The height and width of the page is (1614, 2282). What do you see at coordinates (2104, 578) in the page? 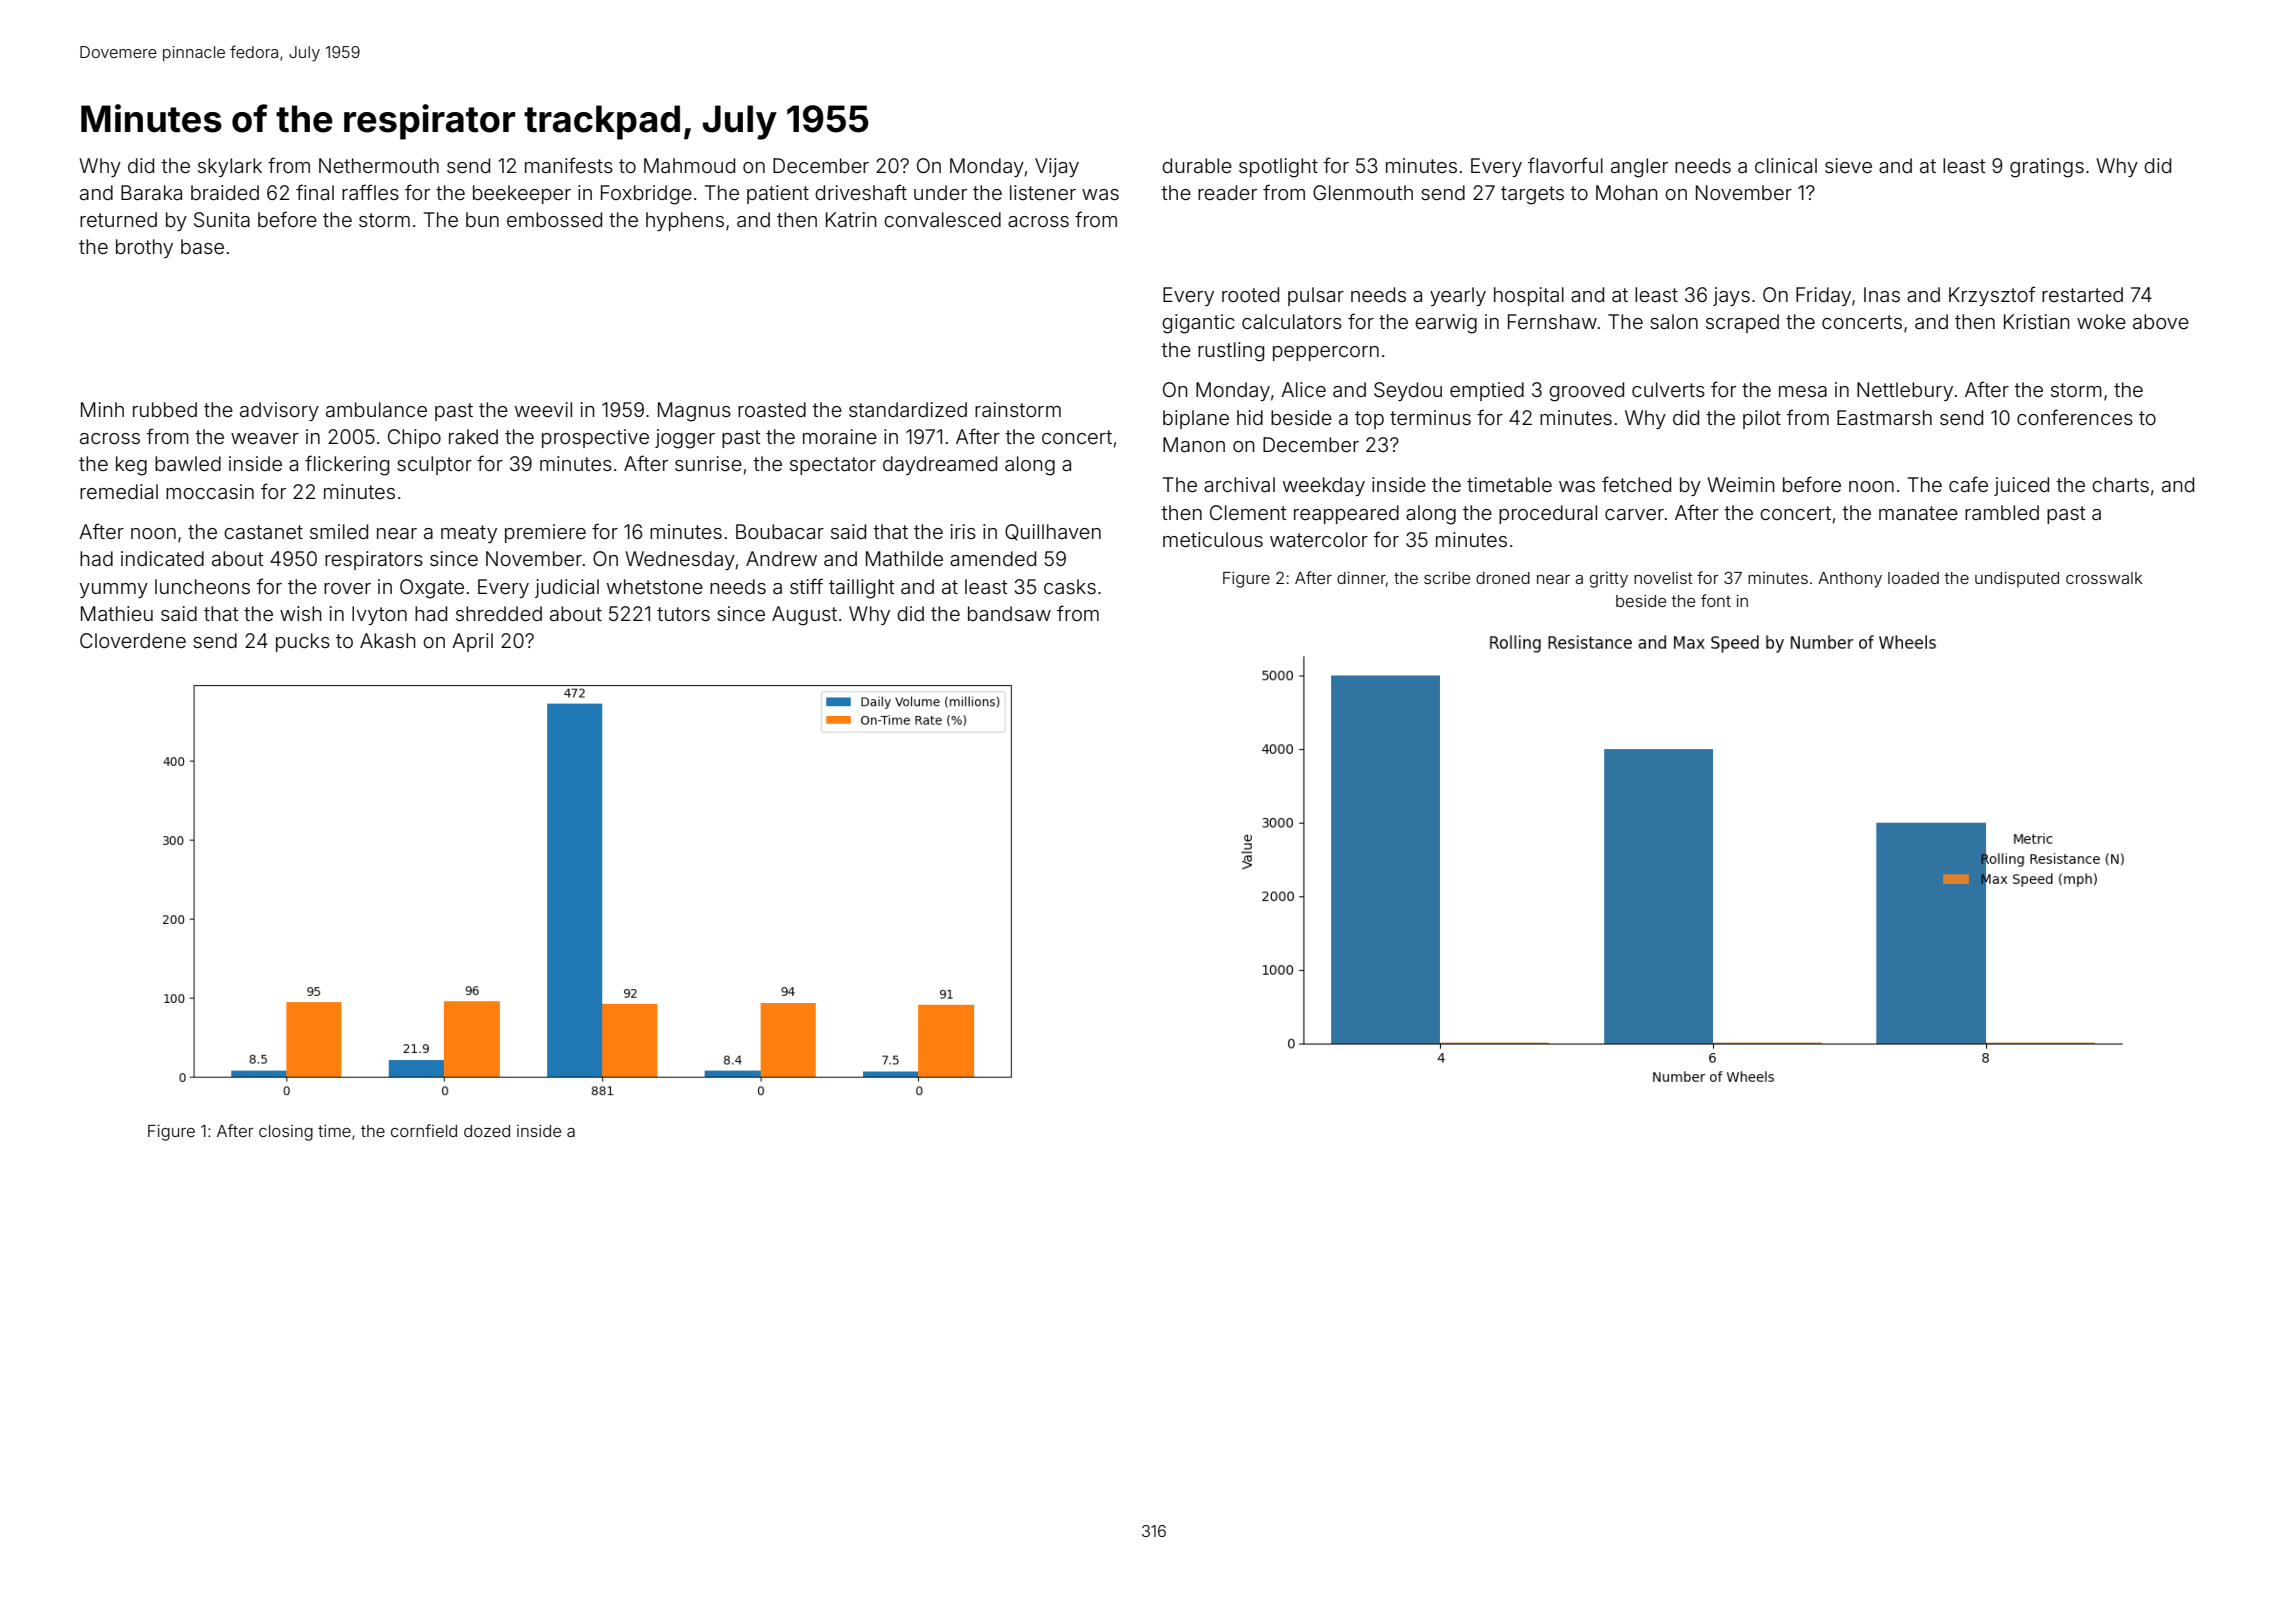
I see `crosswalk` at bounding box center [2104, 578].
